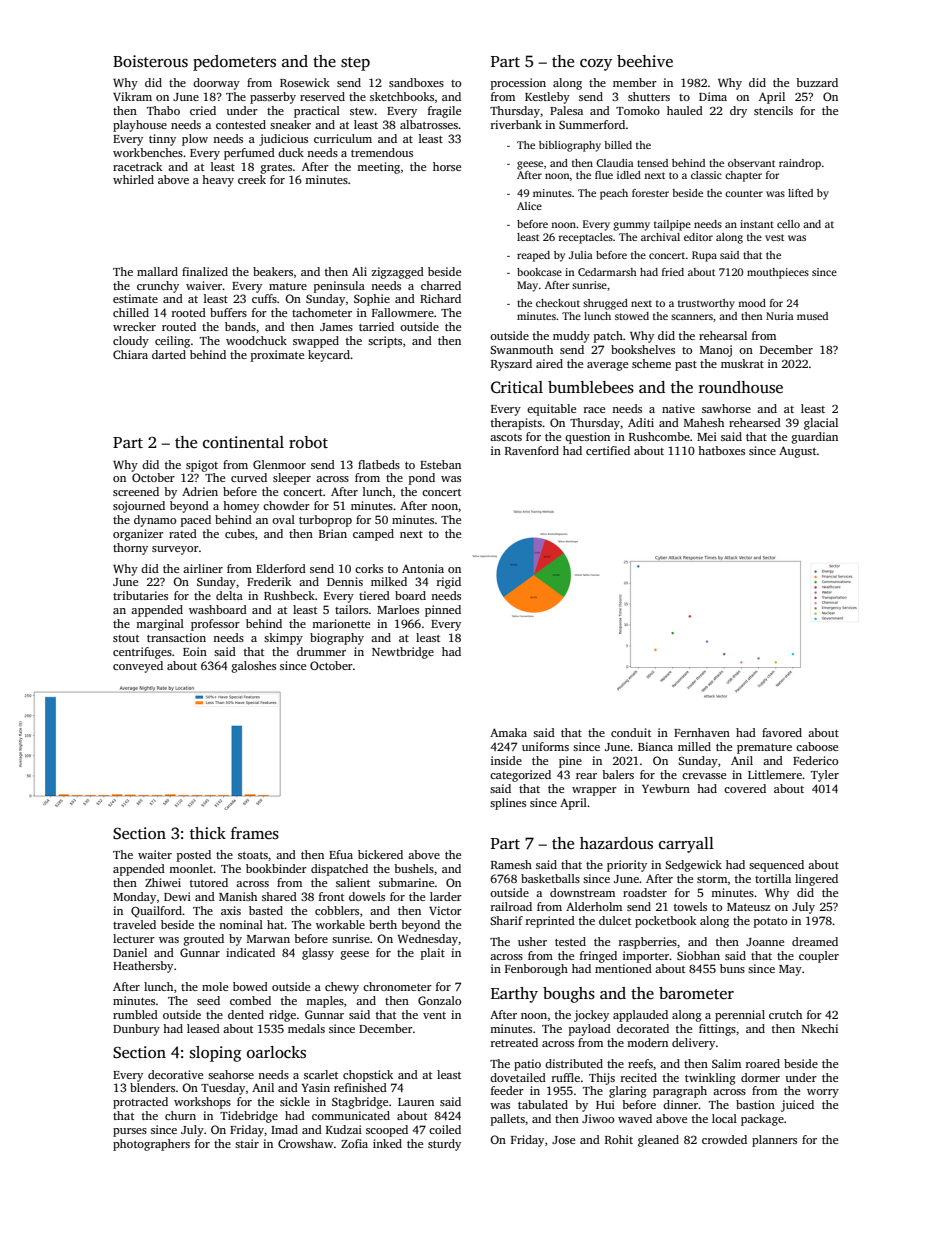 The image size is (952, 1233). What do you see at coordinates (508, 732) in the screenshot?
I see `Amaka` at bounding box center [508, 732].
